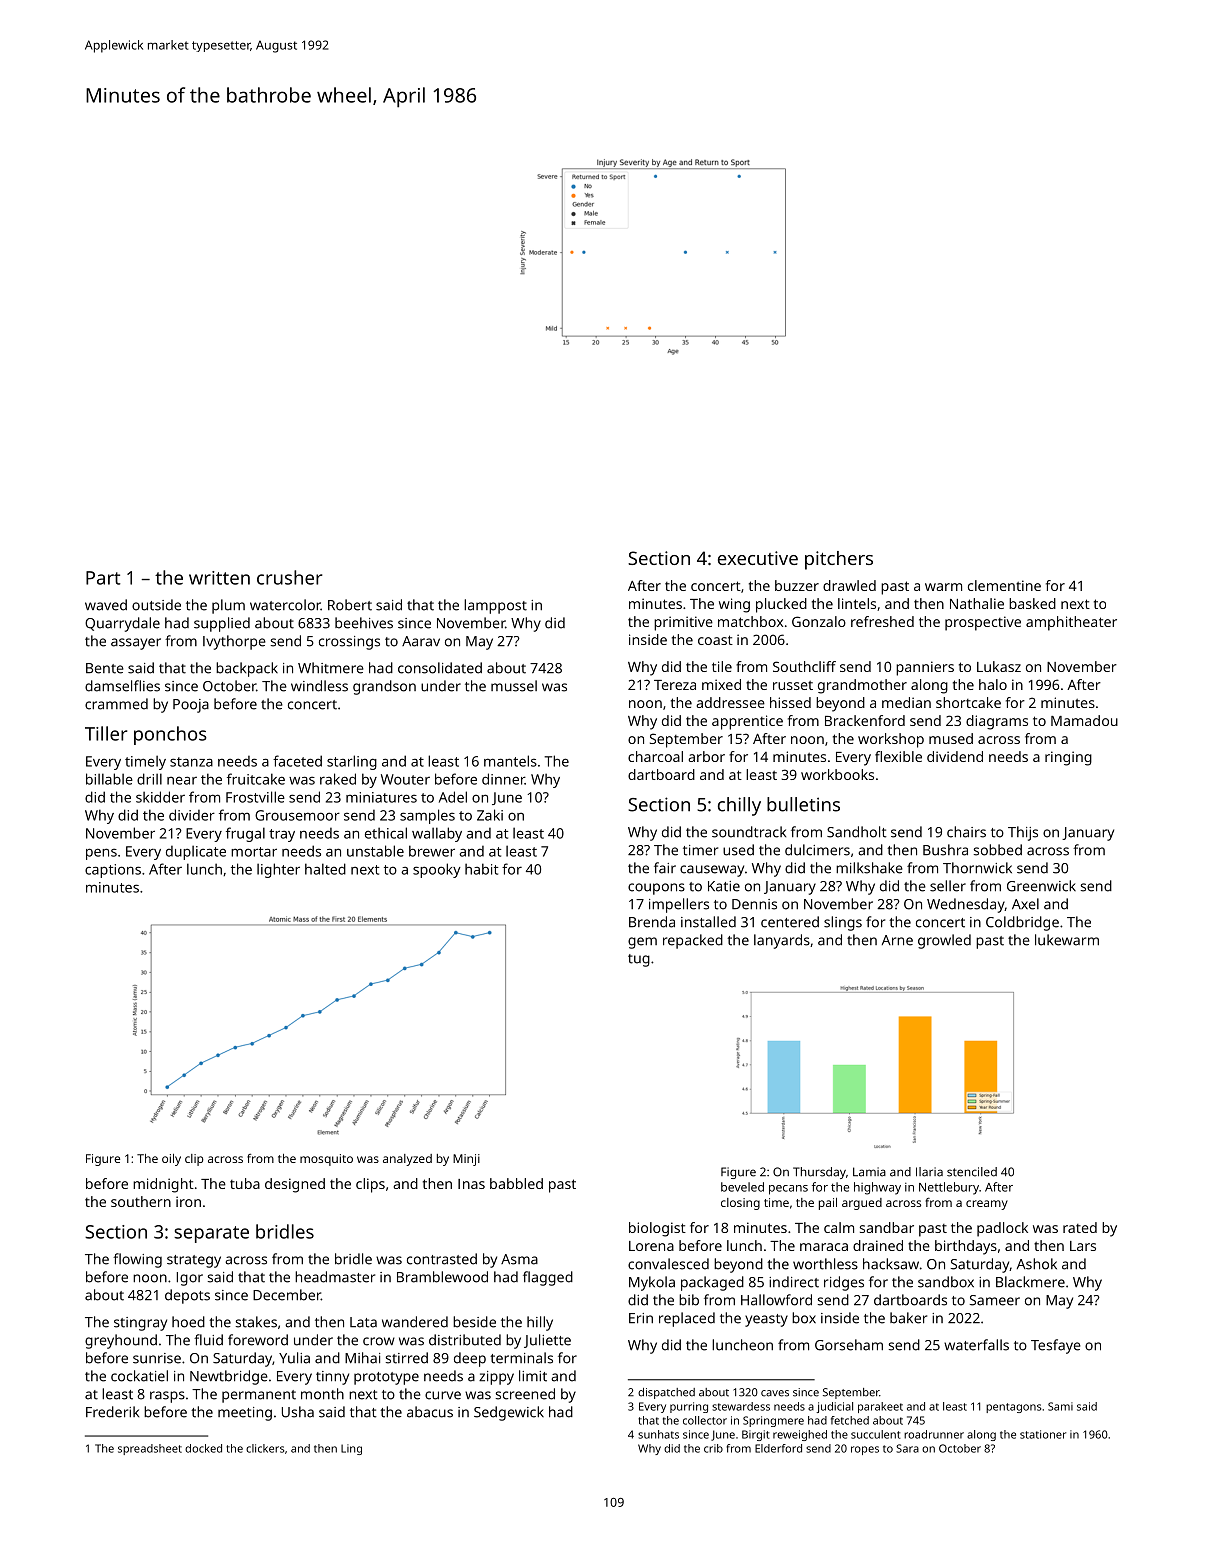 The image size is (1206, 1561). What do you see at coordinates (481, 869) in the screenshot?
I see `habit` at bounding box center [481, 869].
